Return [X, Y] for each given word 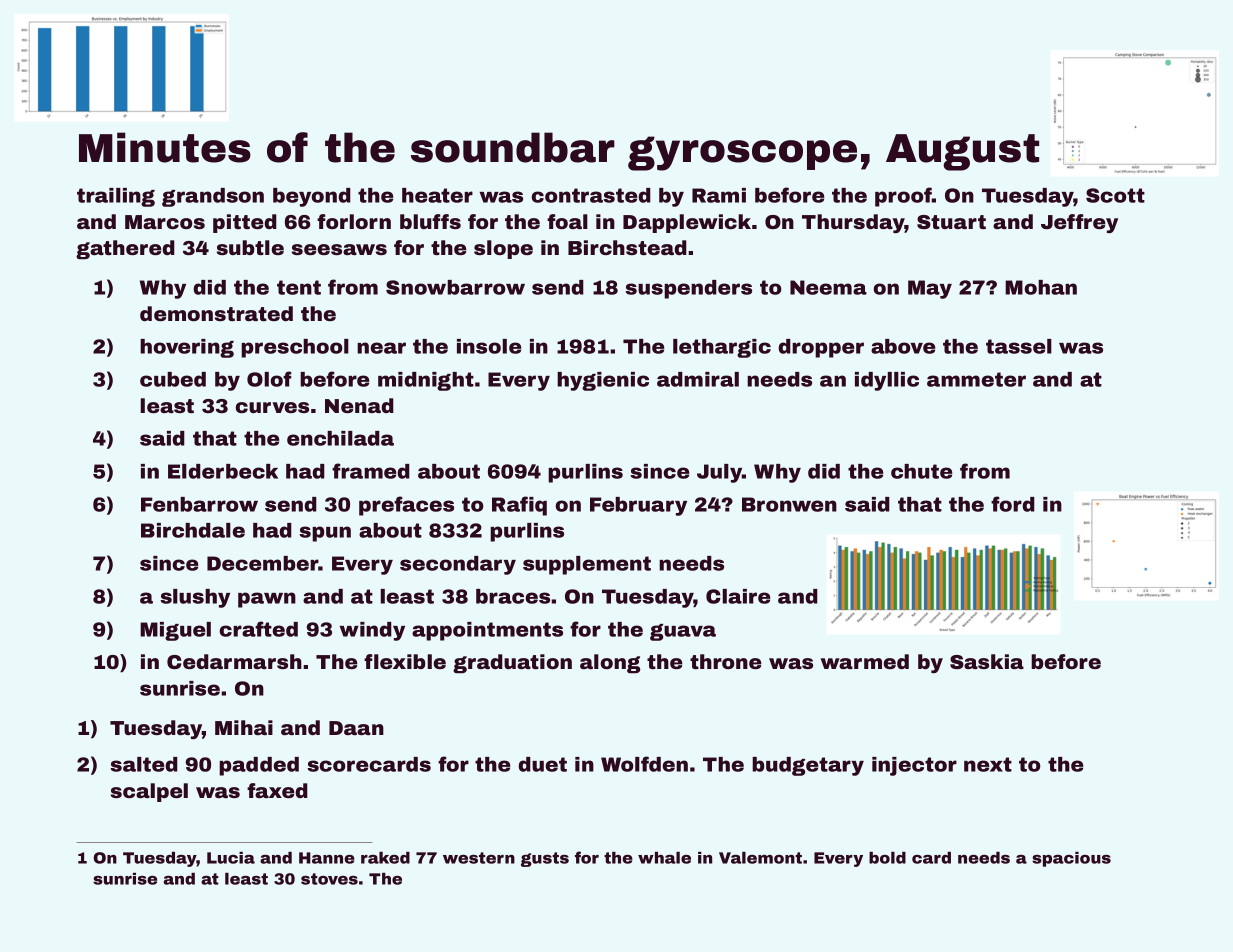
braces [513, 596]
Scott [1115, 195]
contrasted [591, 195]
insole [489, 346]
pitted [245, 223]
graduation [512, 664]
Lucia [231, 858]
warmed [864, 661]
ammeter [976, 379]
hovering [187, 348]
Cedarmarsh [234, 661]
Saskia [987, 661]
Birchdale [193, 530]
